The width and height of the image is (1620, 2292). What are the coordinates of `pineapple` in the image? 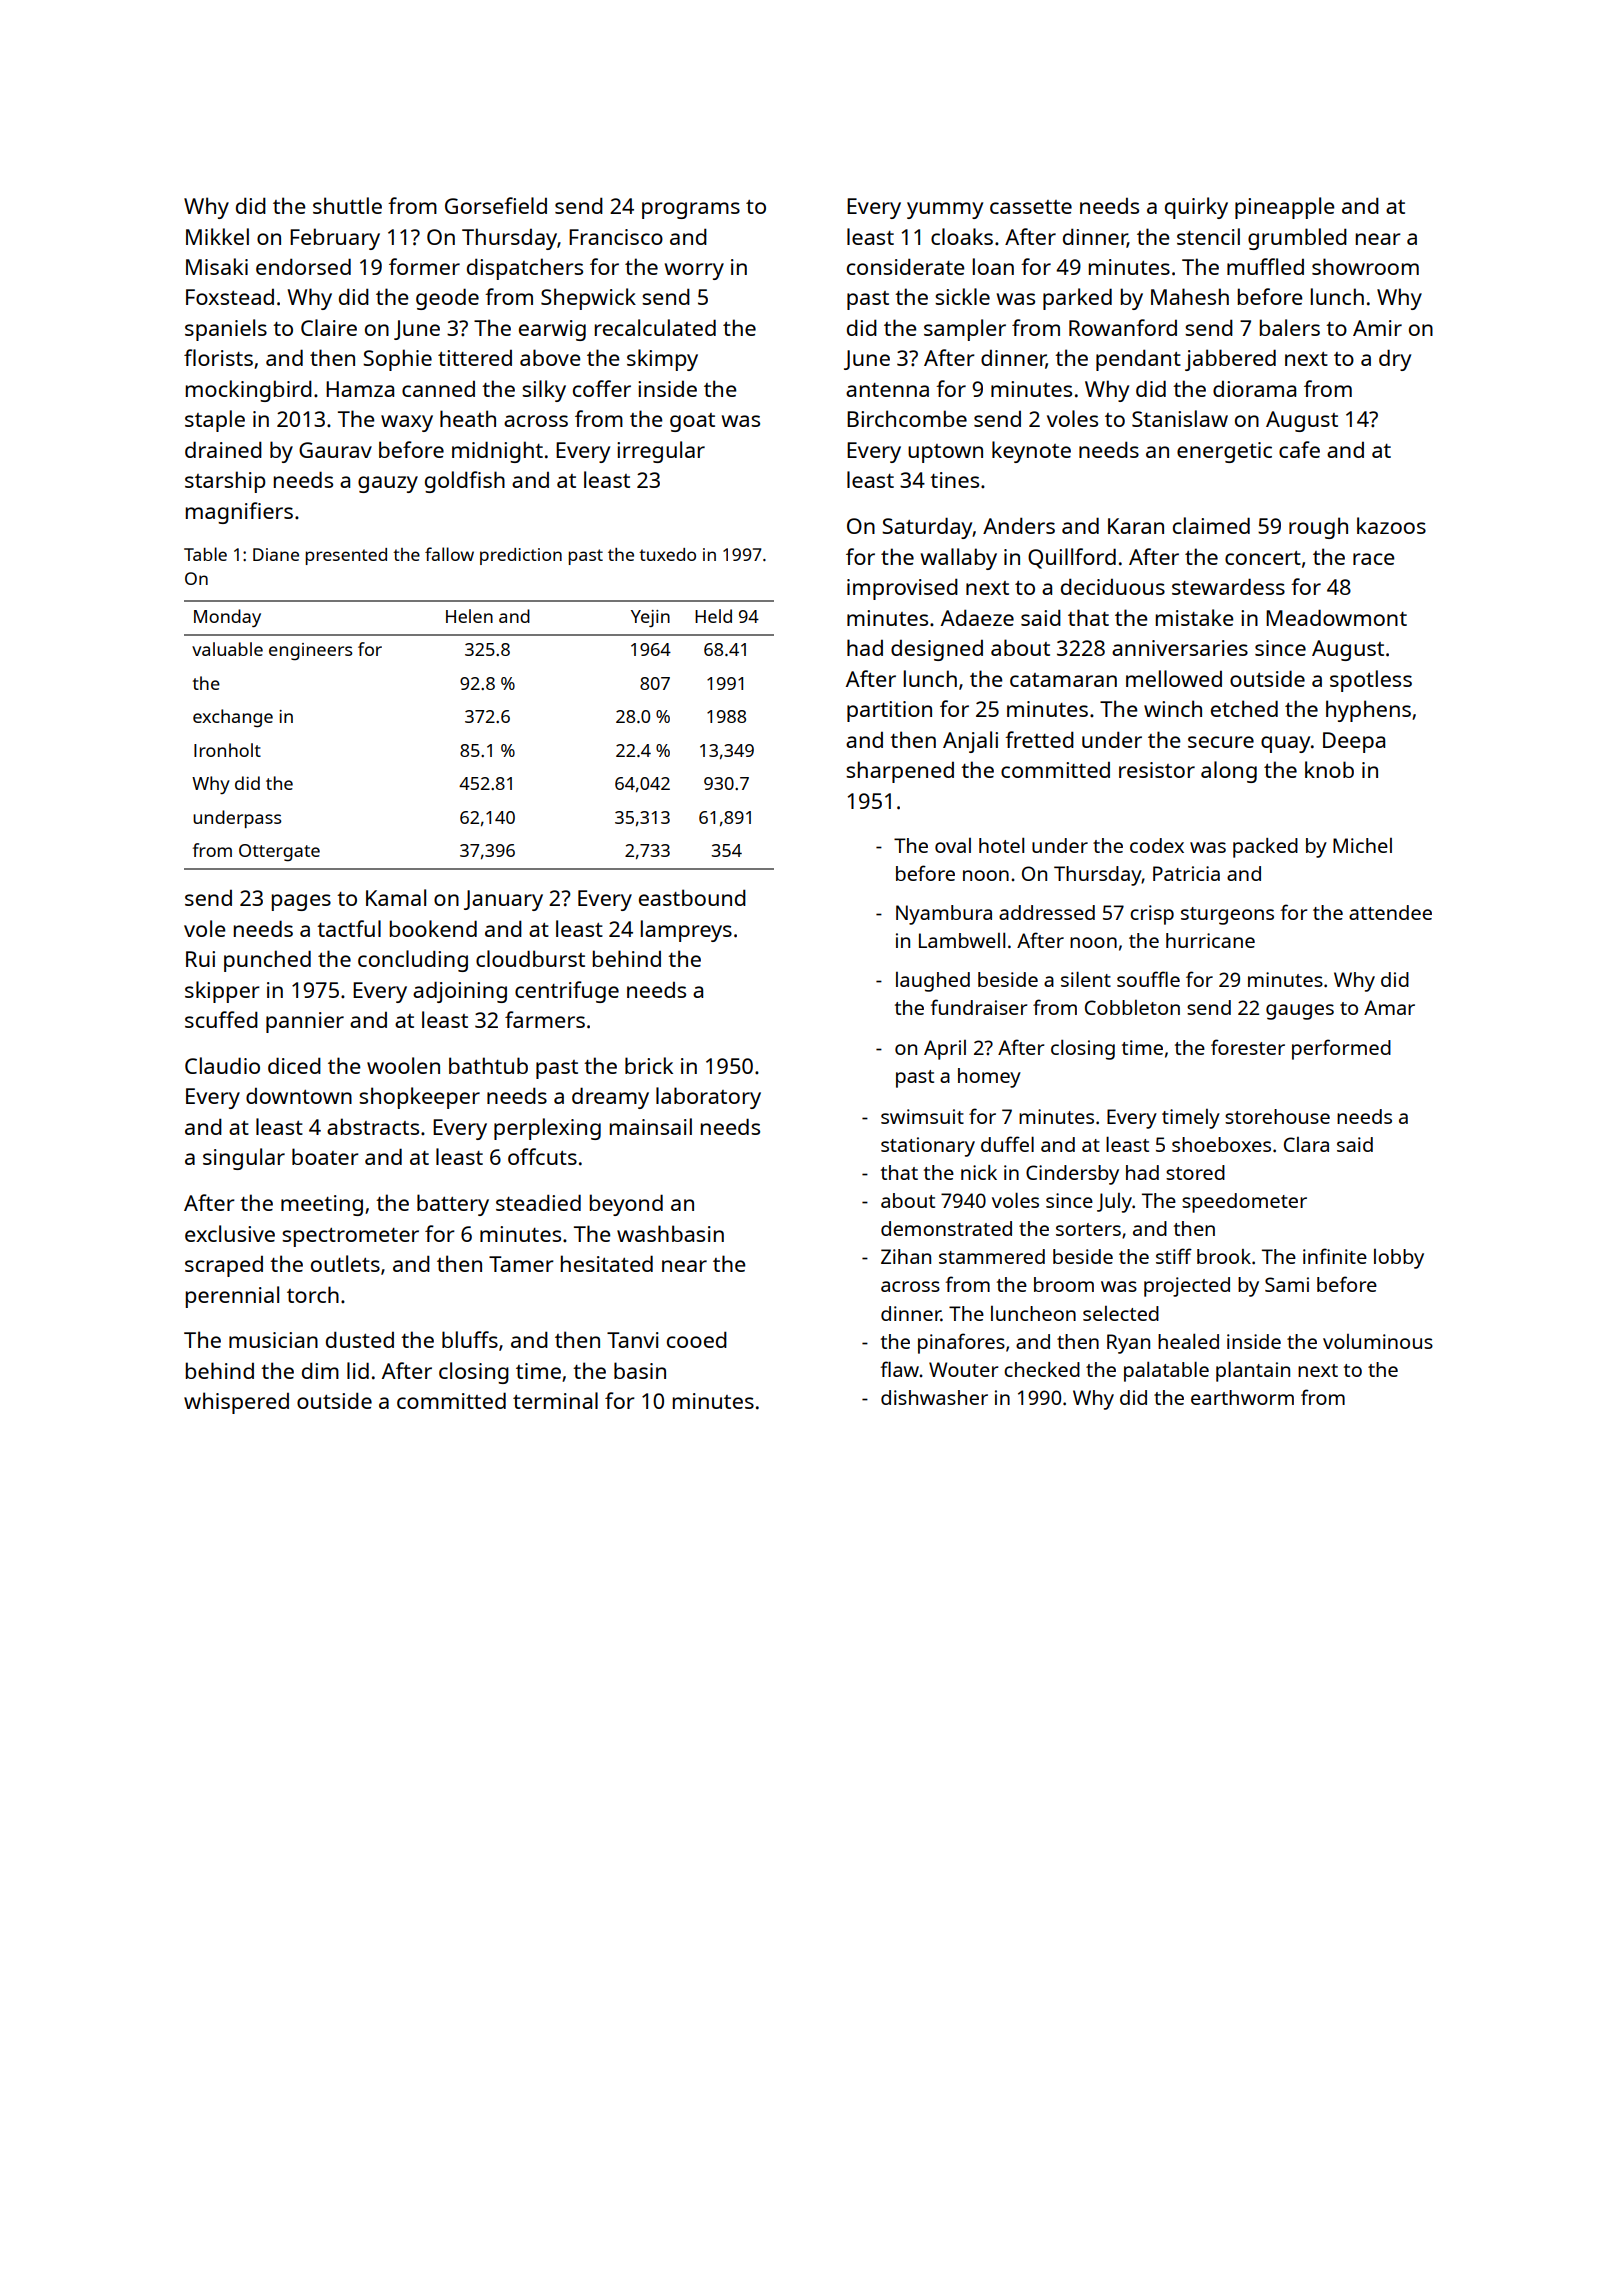 It's located at (1285, 208).
